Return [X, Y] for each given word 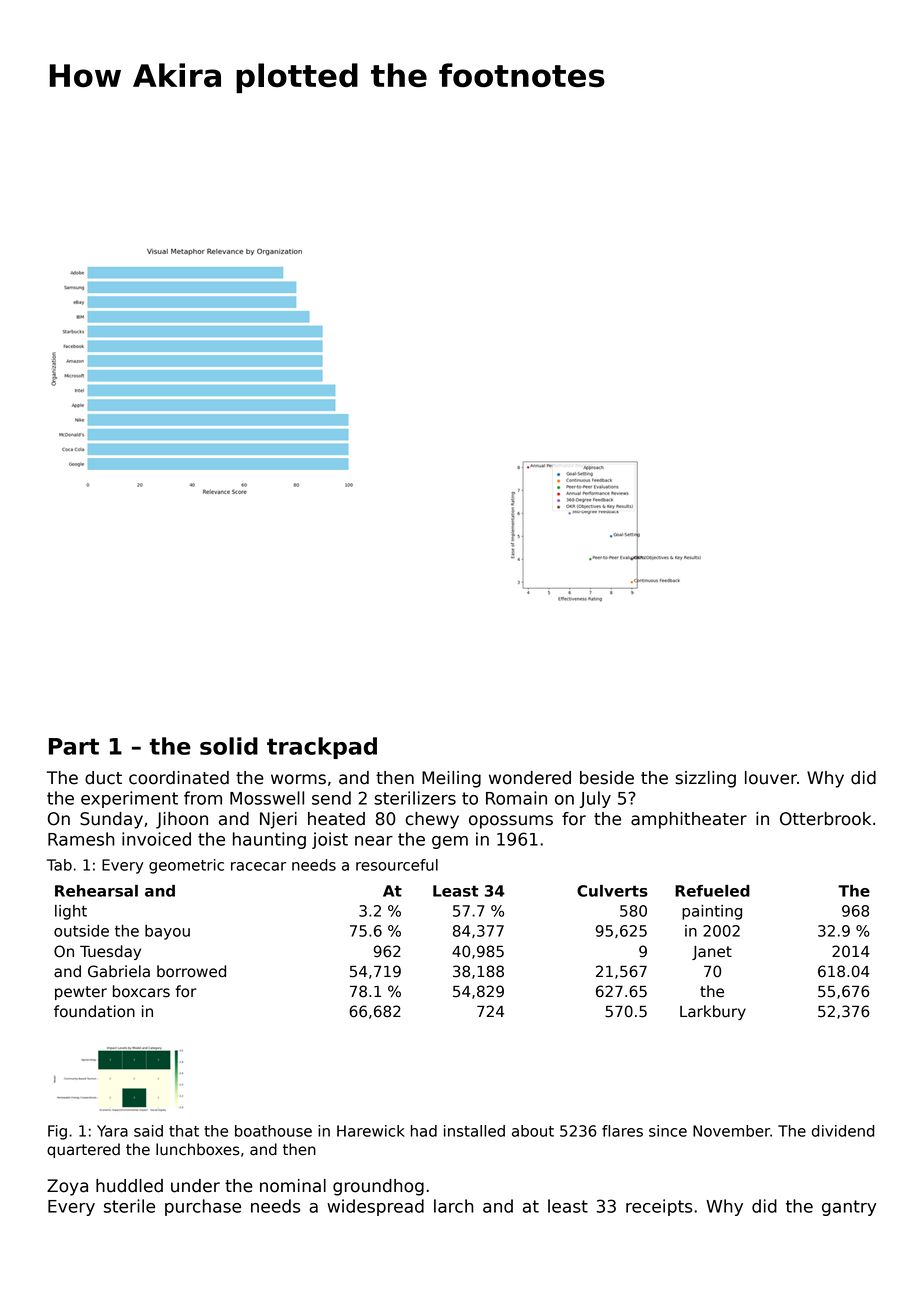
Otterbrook [825, 819]
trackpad [322, 748]
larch [454, 1206]
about [533, 1131]
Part [74, 746]
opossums [511, 822]
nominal [293, 1186]
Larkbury [713, 1012]
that [184, 1131]
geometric [186, 866]
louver [771, 778]
